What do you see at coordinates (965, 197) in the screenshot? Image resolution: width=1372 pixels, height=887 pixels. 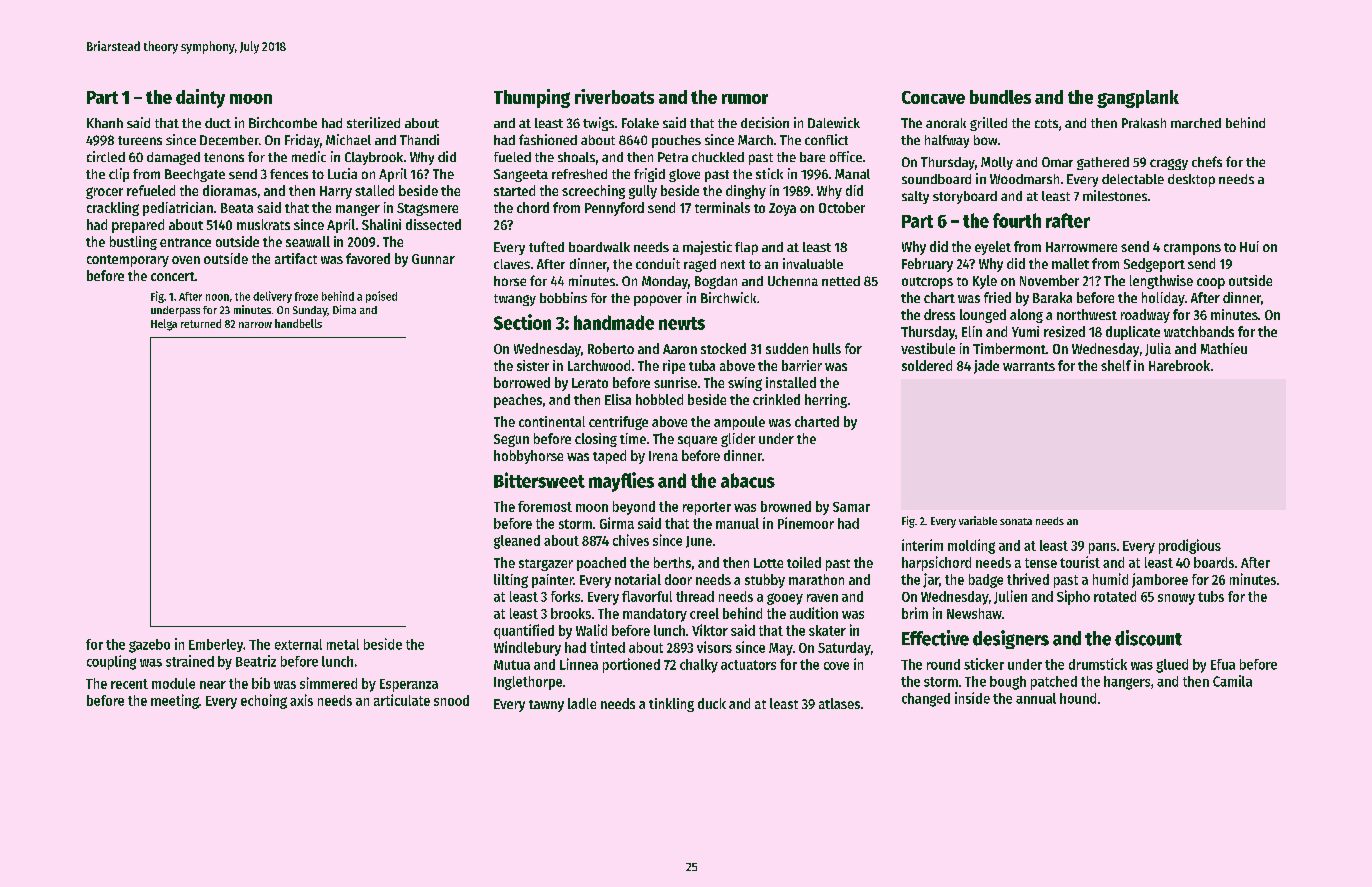 I see `storyboard` at bounding box center [965, 197].
